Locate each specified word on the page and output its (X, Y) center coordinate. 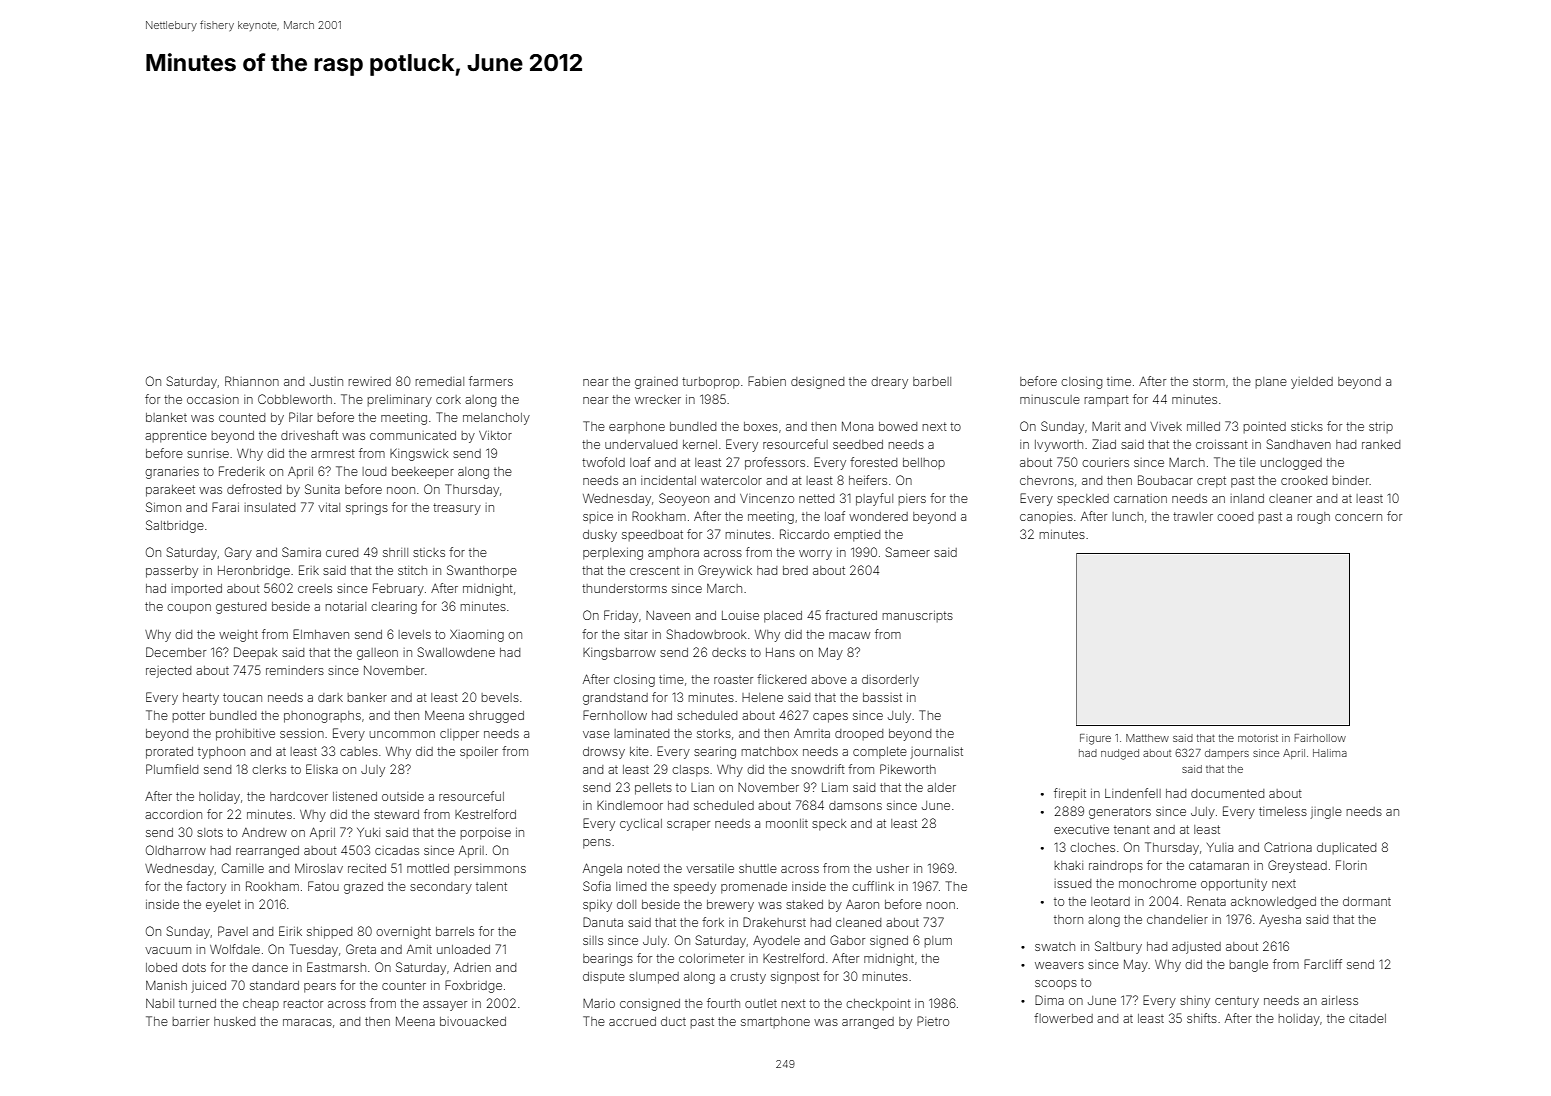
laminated (642, 733)
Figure (1095, 739)
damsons (855, 805)
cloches (1092, 847)
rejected (168, 672)
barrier (191, 1021)
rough (1314, 518)
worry (815, 555)
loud (374, 471)
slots (210, 832)
